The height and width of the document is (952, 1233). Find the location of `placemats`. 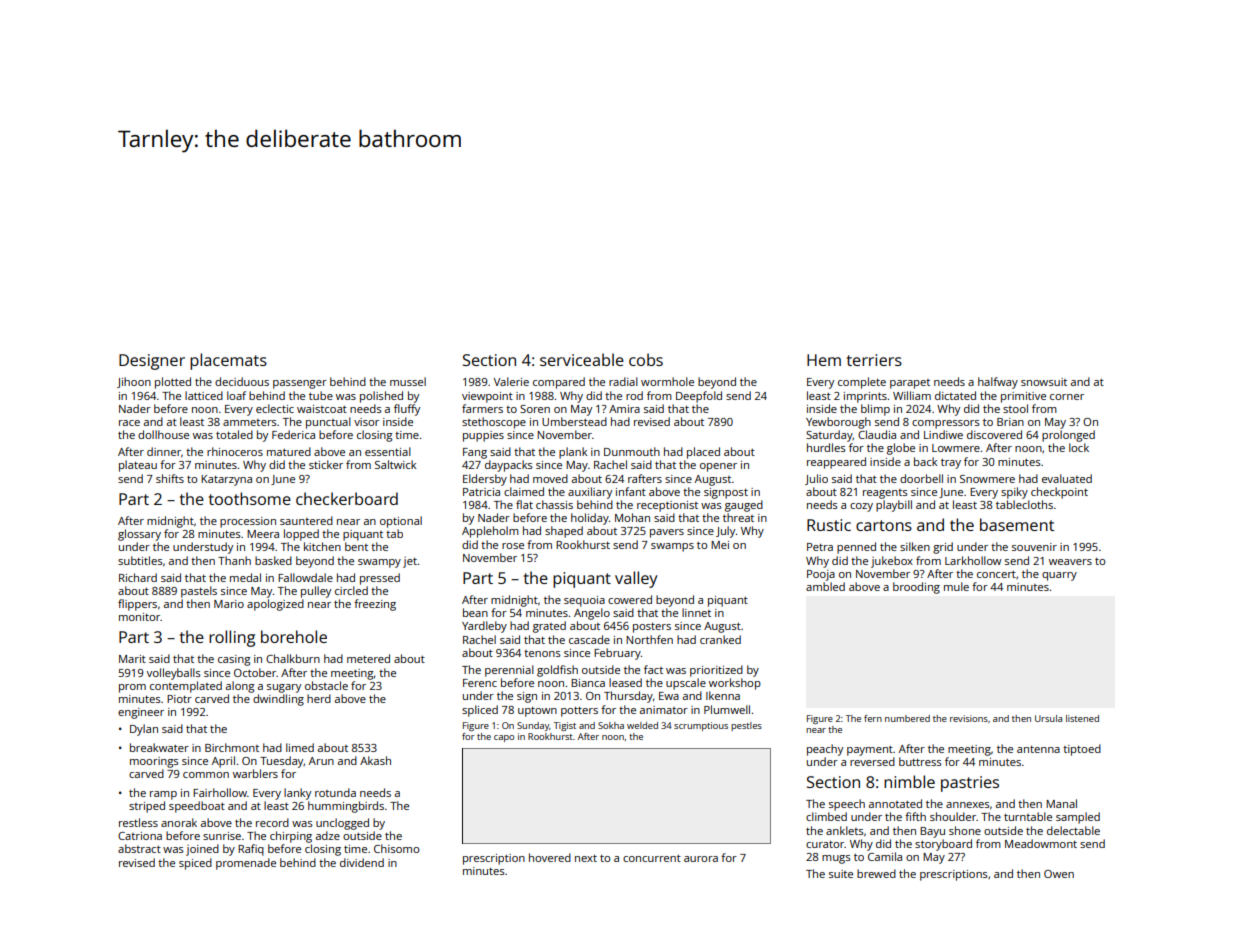

placemats is located at coordinates (228, 361).
